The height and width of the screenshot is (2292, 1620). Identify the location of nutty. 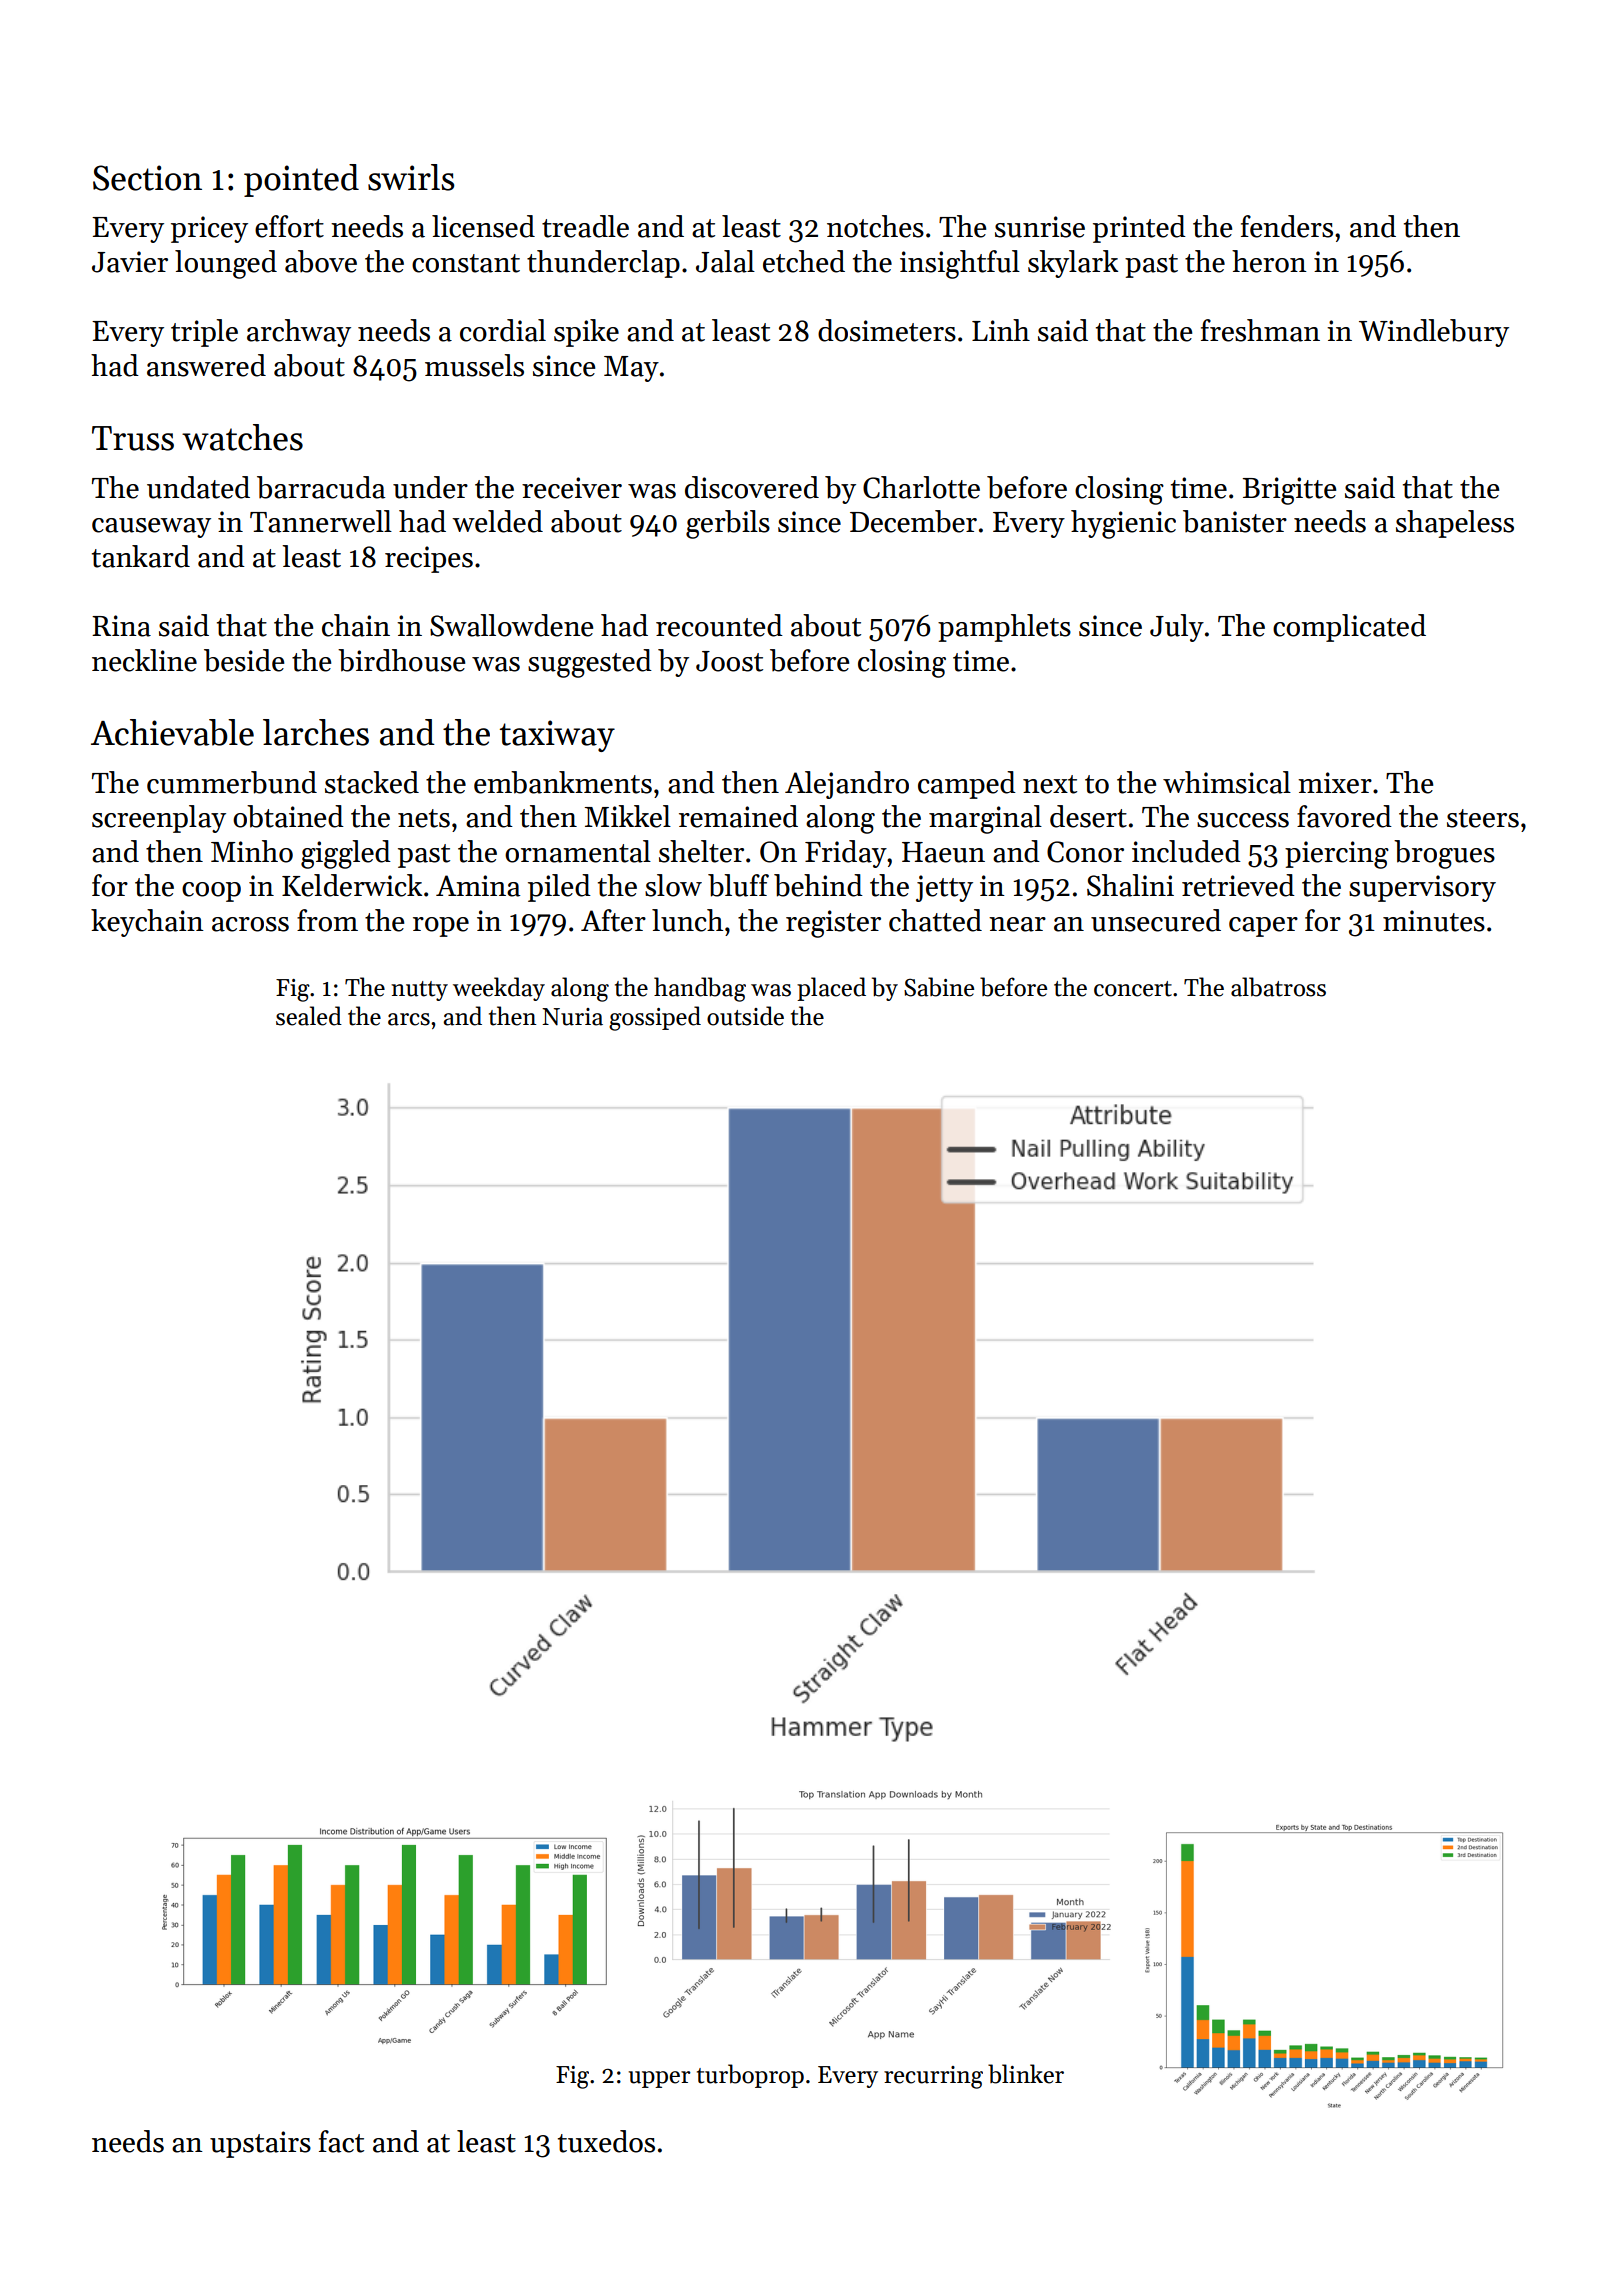
(419, 991).
